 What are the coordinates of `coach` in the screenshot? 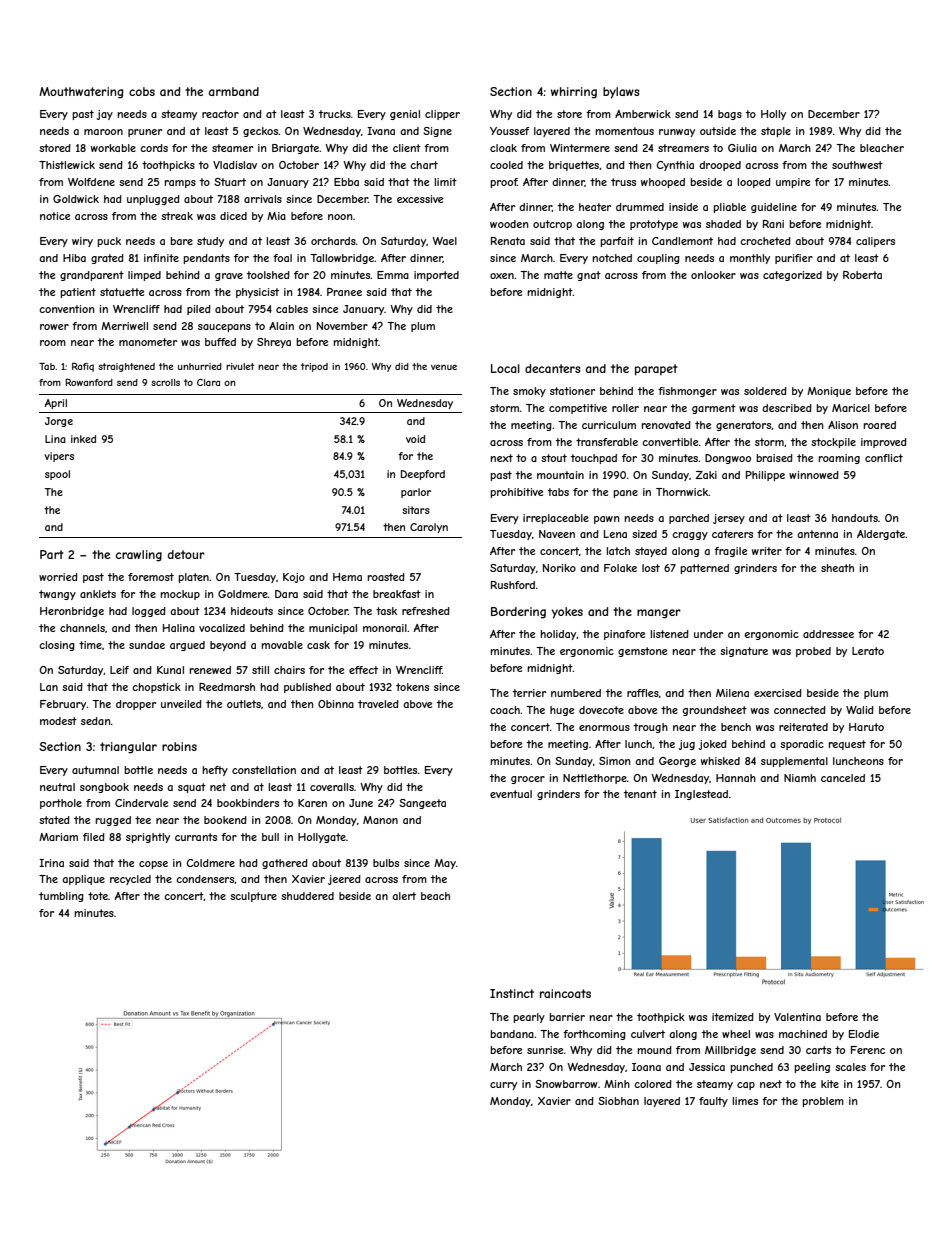 It's located at (505, 710).
